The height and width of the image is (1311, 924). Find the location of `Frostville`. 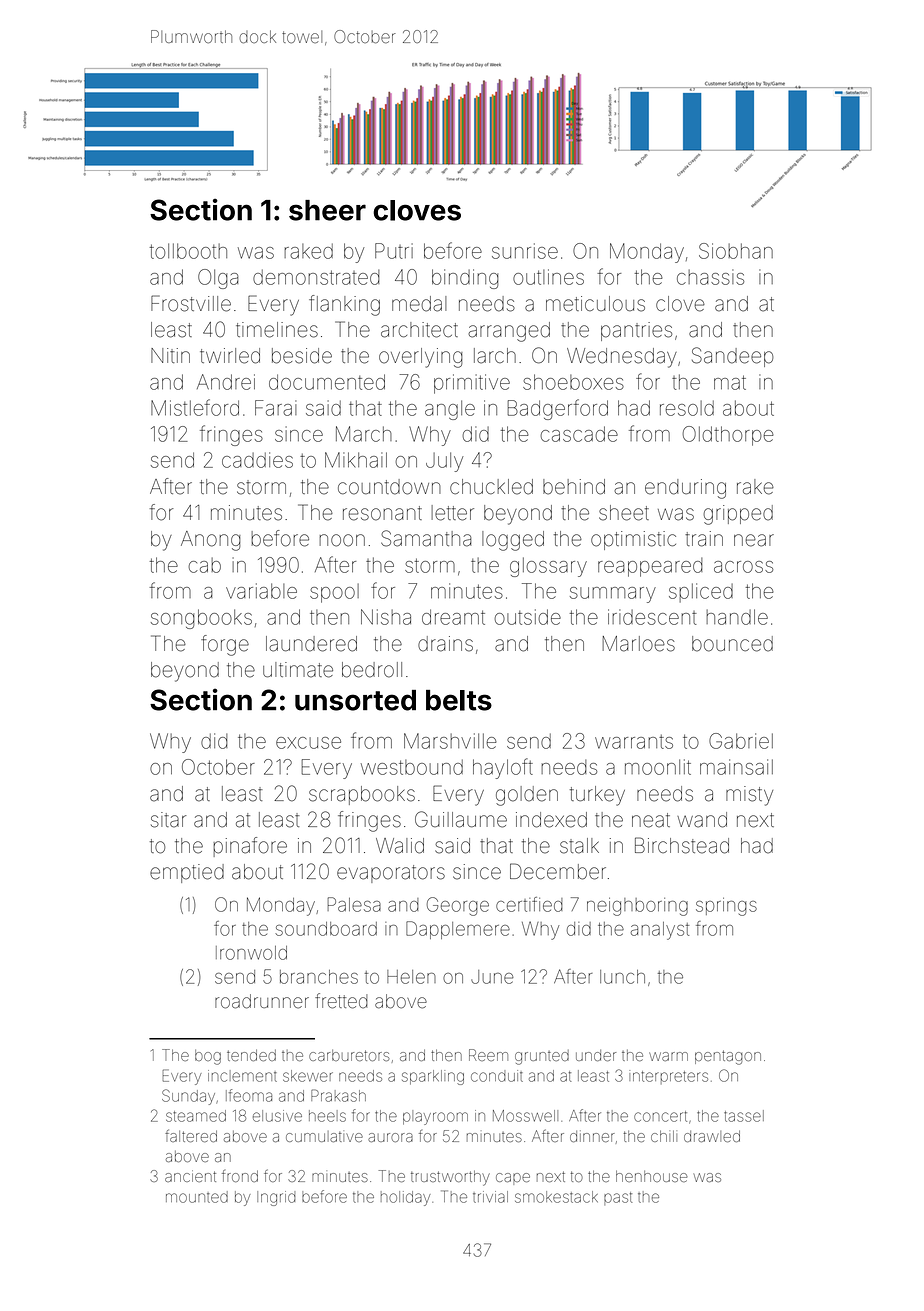

Frostville is located at coordinates (191, 303).
